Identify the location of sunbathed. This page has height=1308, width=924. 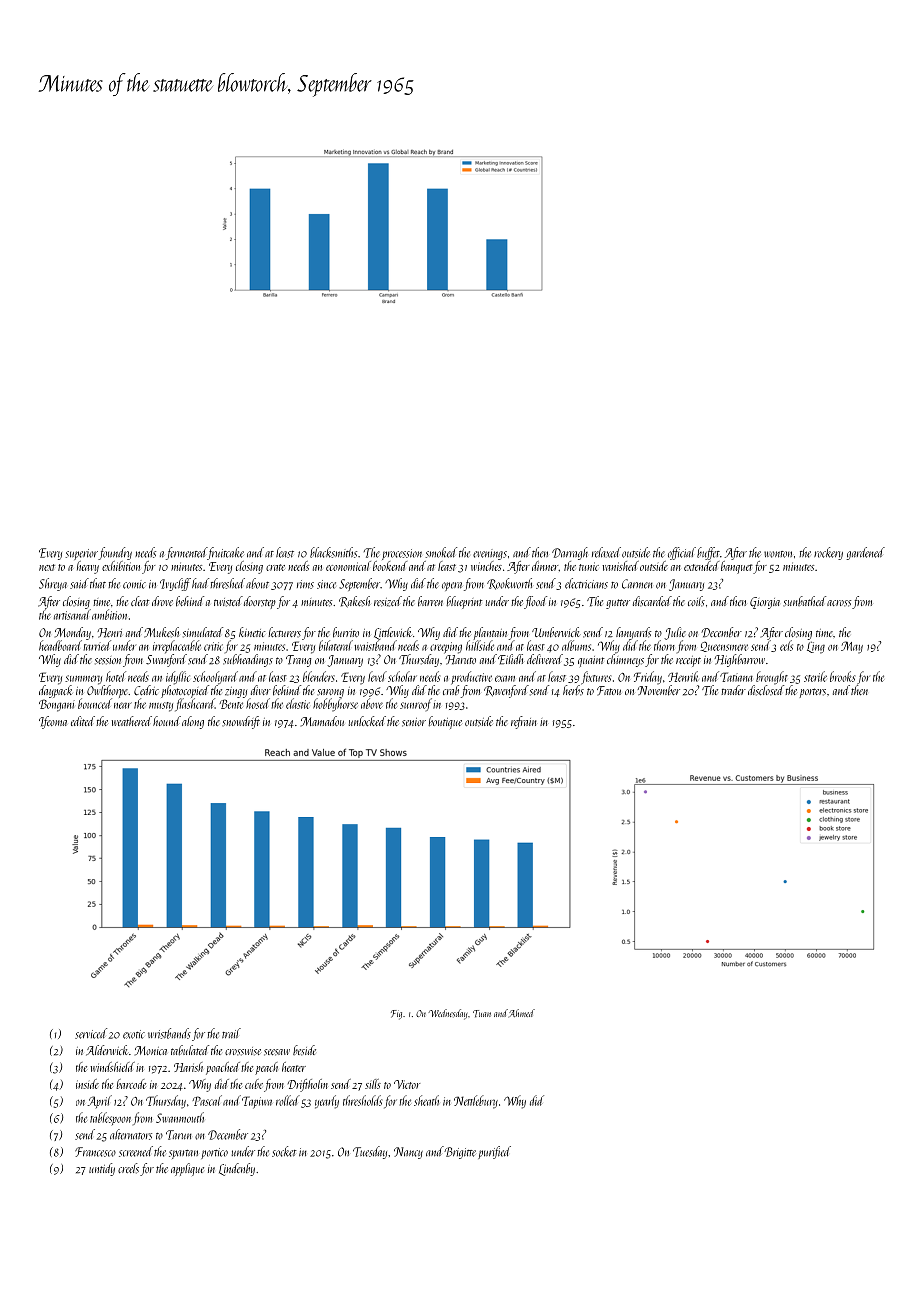
(804, 601).
